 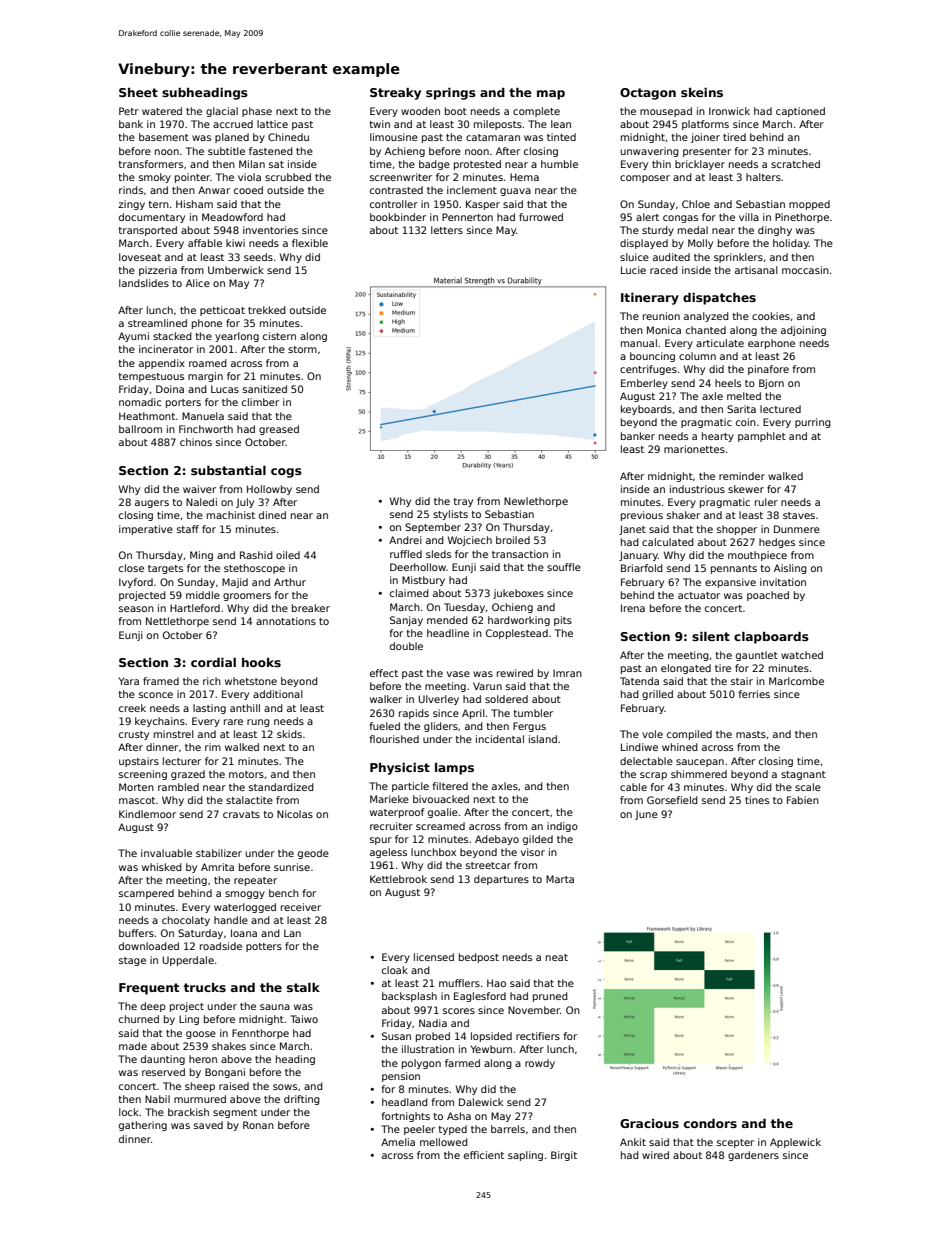 What do you see at coordinates (702, 92) in the document?
I see `skeins` at bounding box center [702, 92].
